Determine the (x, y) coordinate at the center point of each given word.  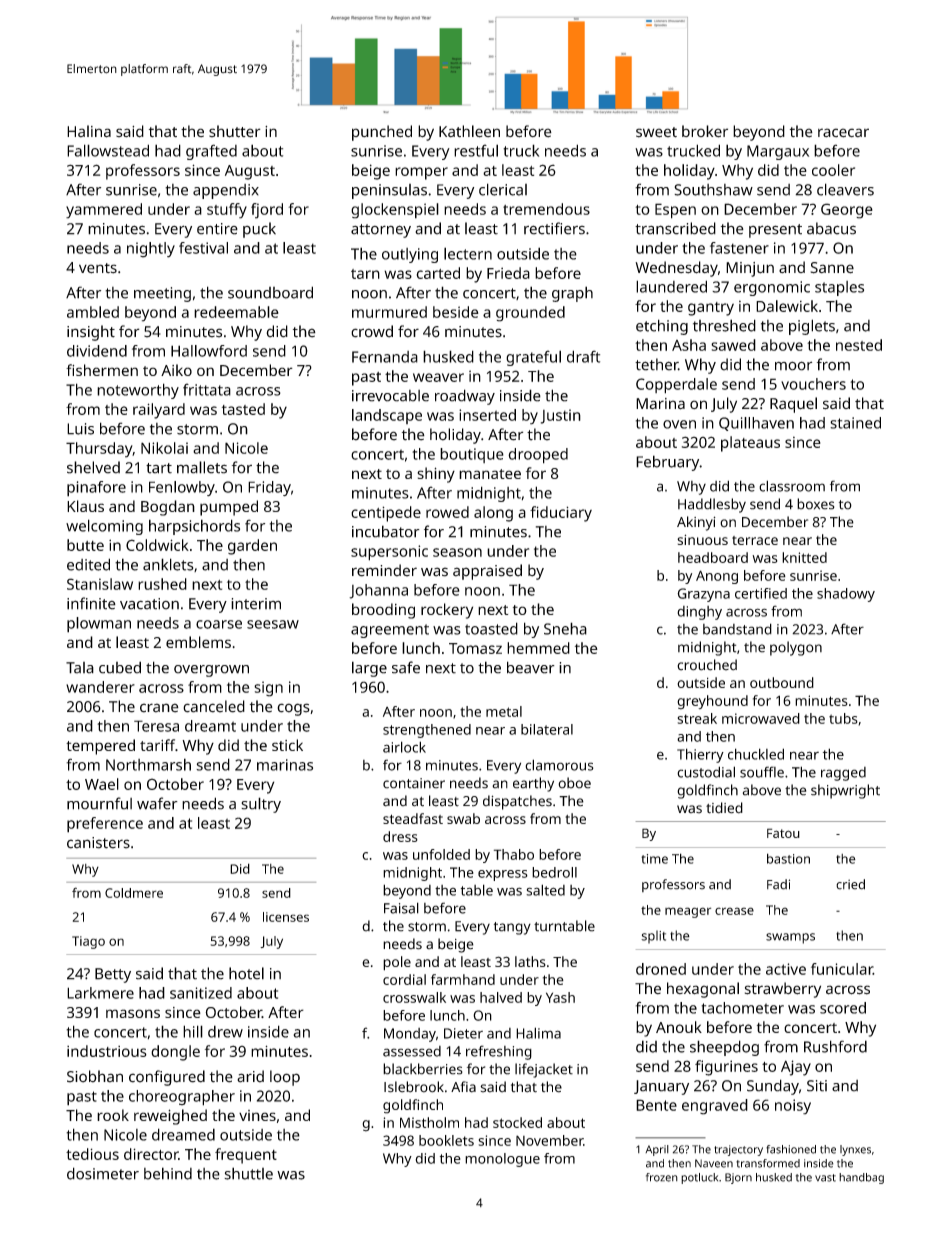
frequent (246, 1156)
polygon (796, 648)
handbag (861, 1178)
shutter (235, 131)
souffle (762, 772)
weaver (438, 377)
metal (504, 711)
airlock (404, 747)
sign (268, 689)
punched (382, 133)
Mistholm (429, 1122)
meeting (162, 294)
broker (705, 131)
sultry (261, 805)
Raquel (793, 405)
